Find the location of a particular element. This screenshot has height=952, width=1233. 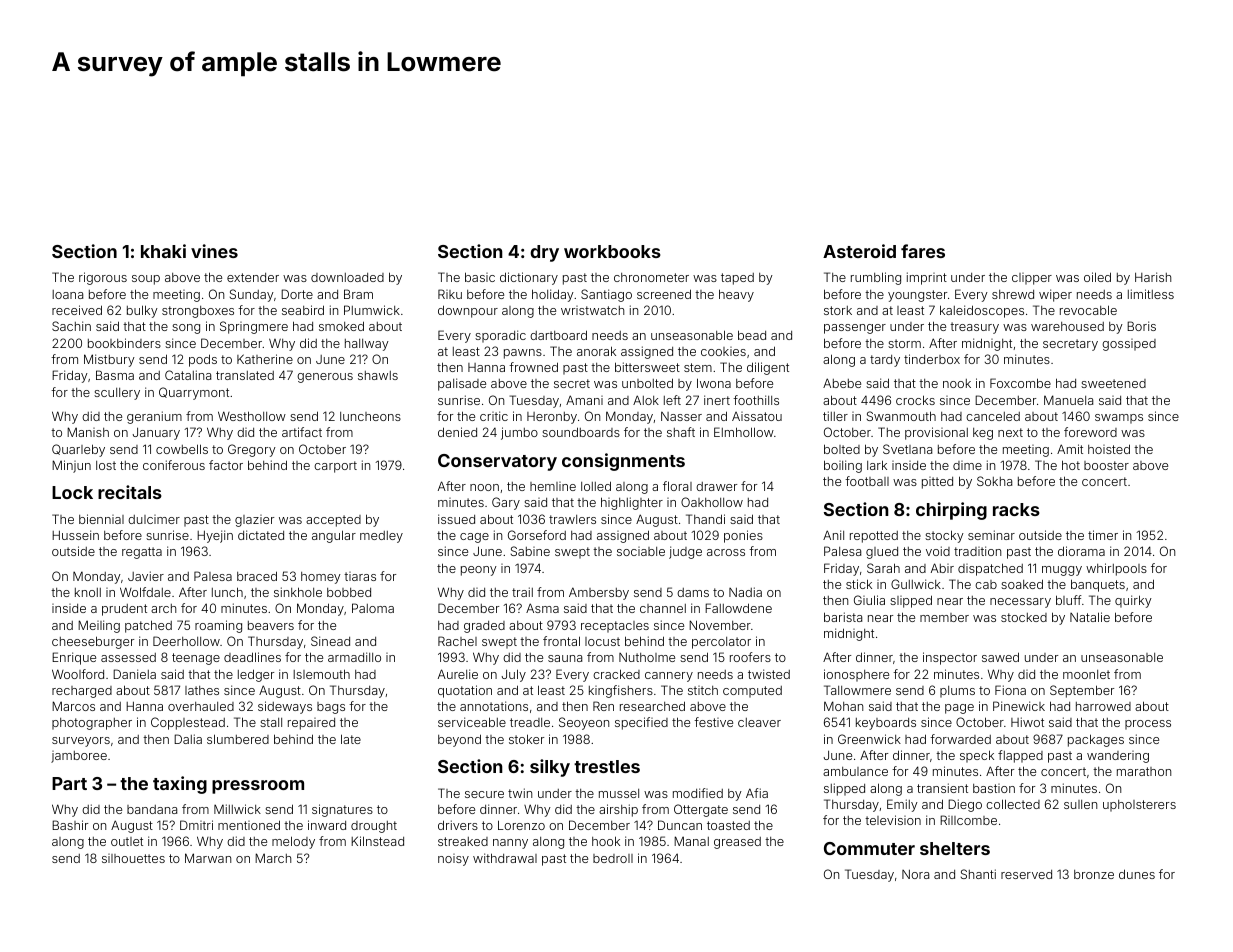

dry is located at coordinates (544, 253).
